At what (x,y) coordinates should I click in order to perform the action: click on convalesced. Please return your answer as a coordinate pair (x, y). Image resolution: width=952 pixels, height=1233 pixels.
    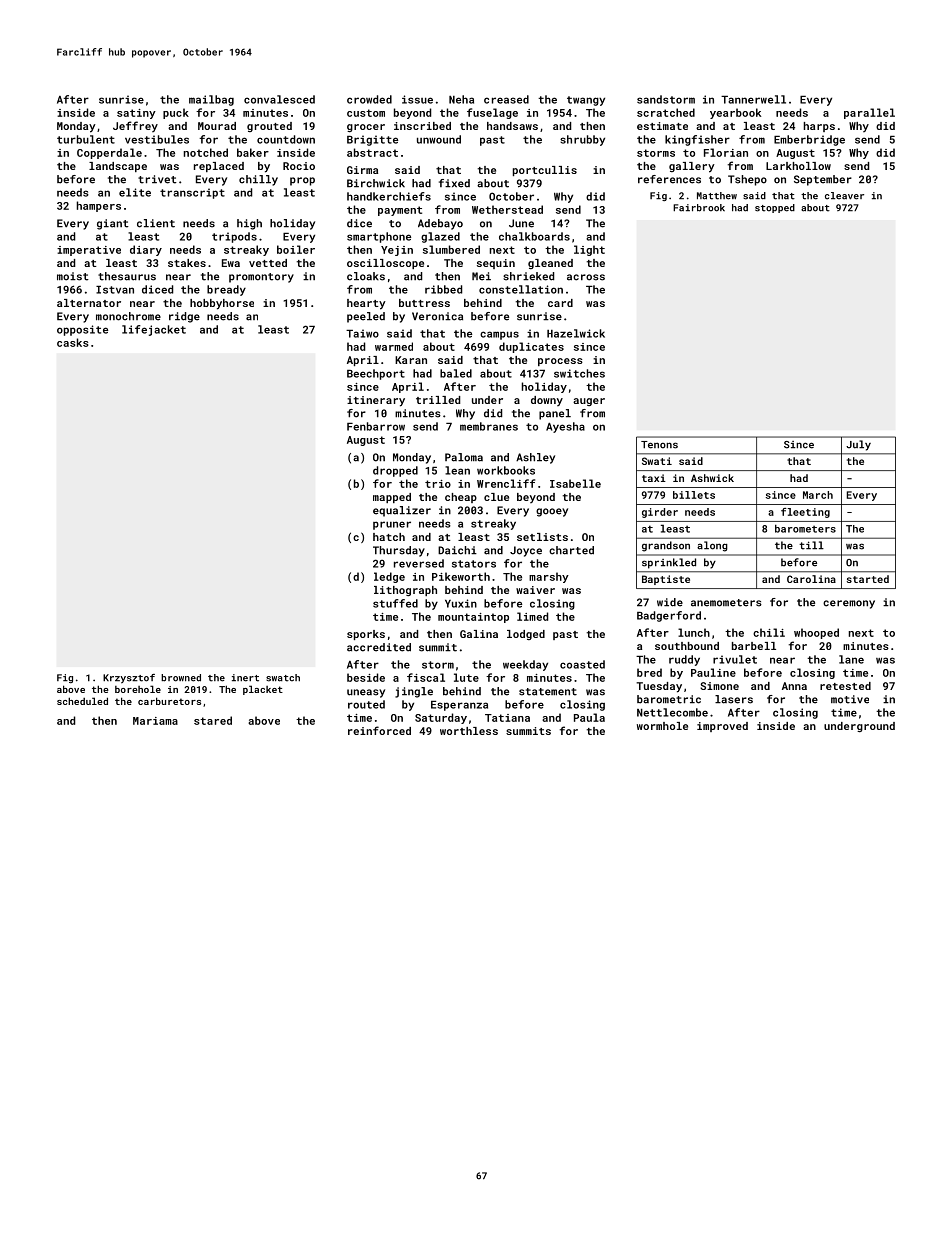
    Looking at the image, I should click on (279, 99).
